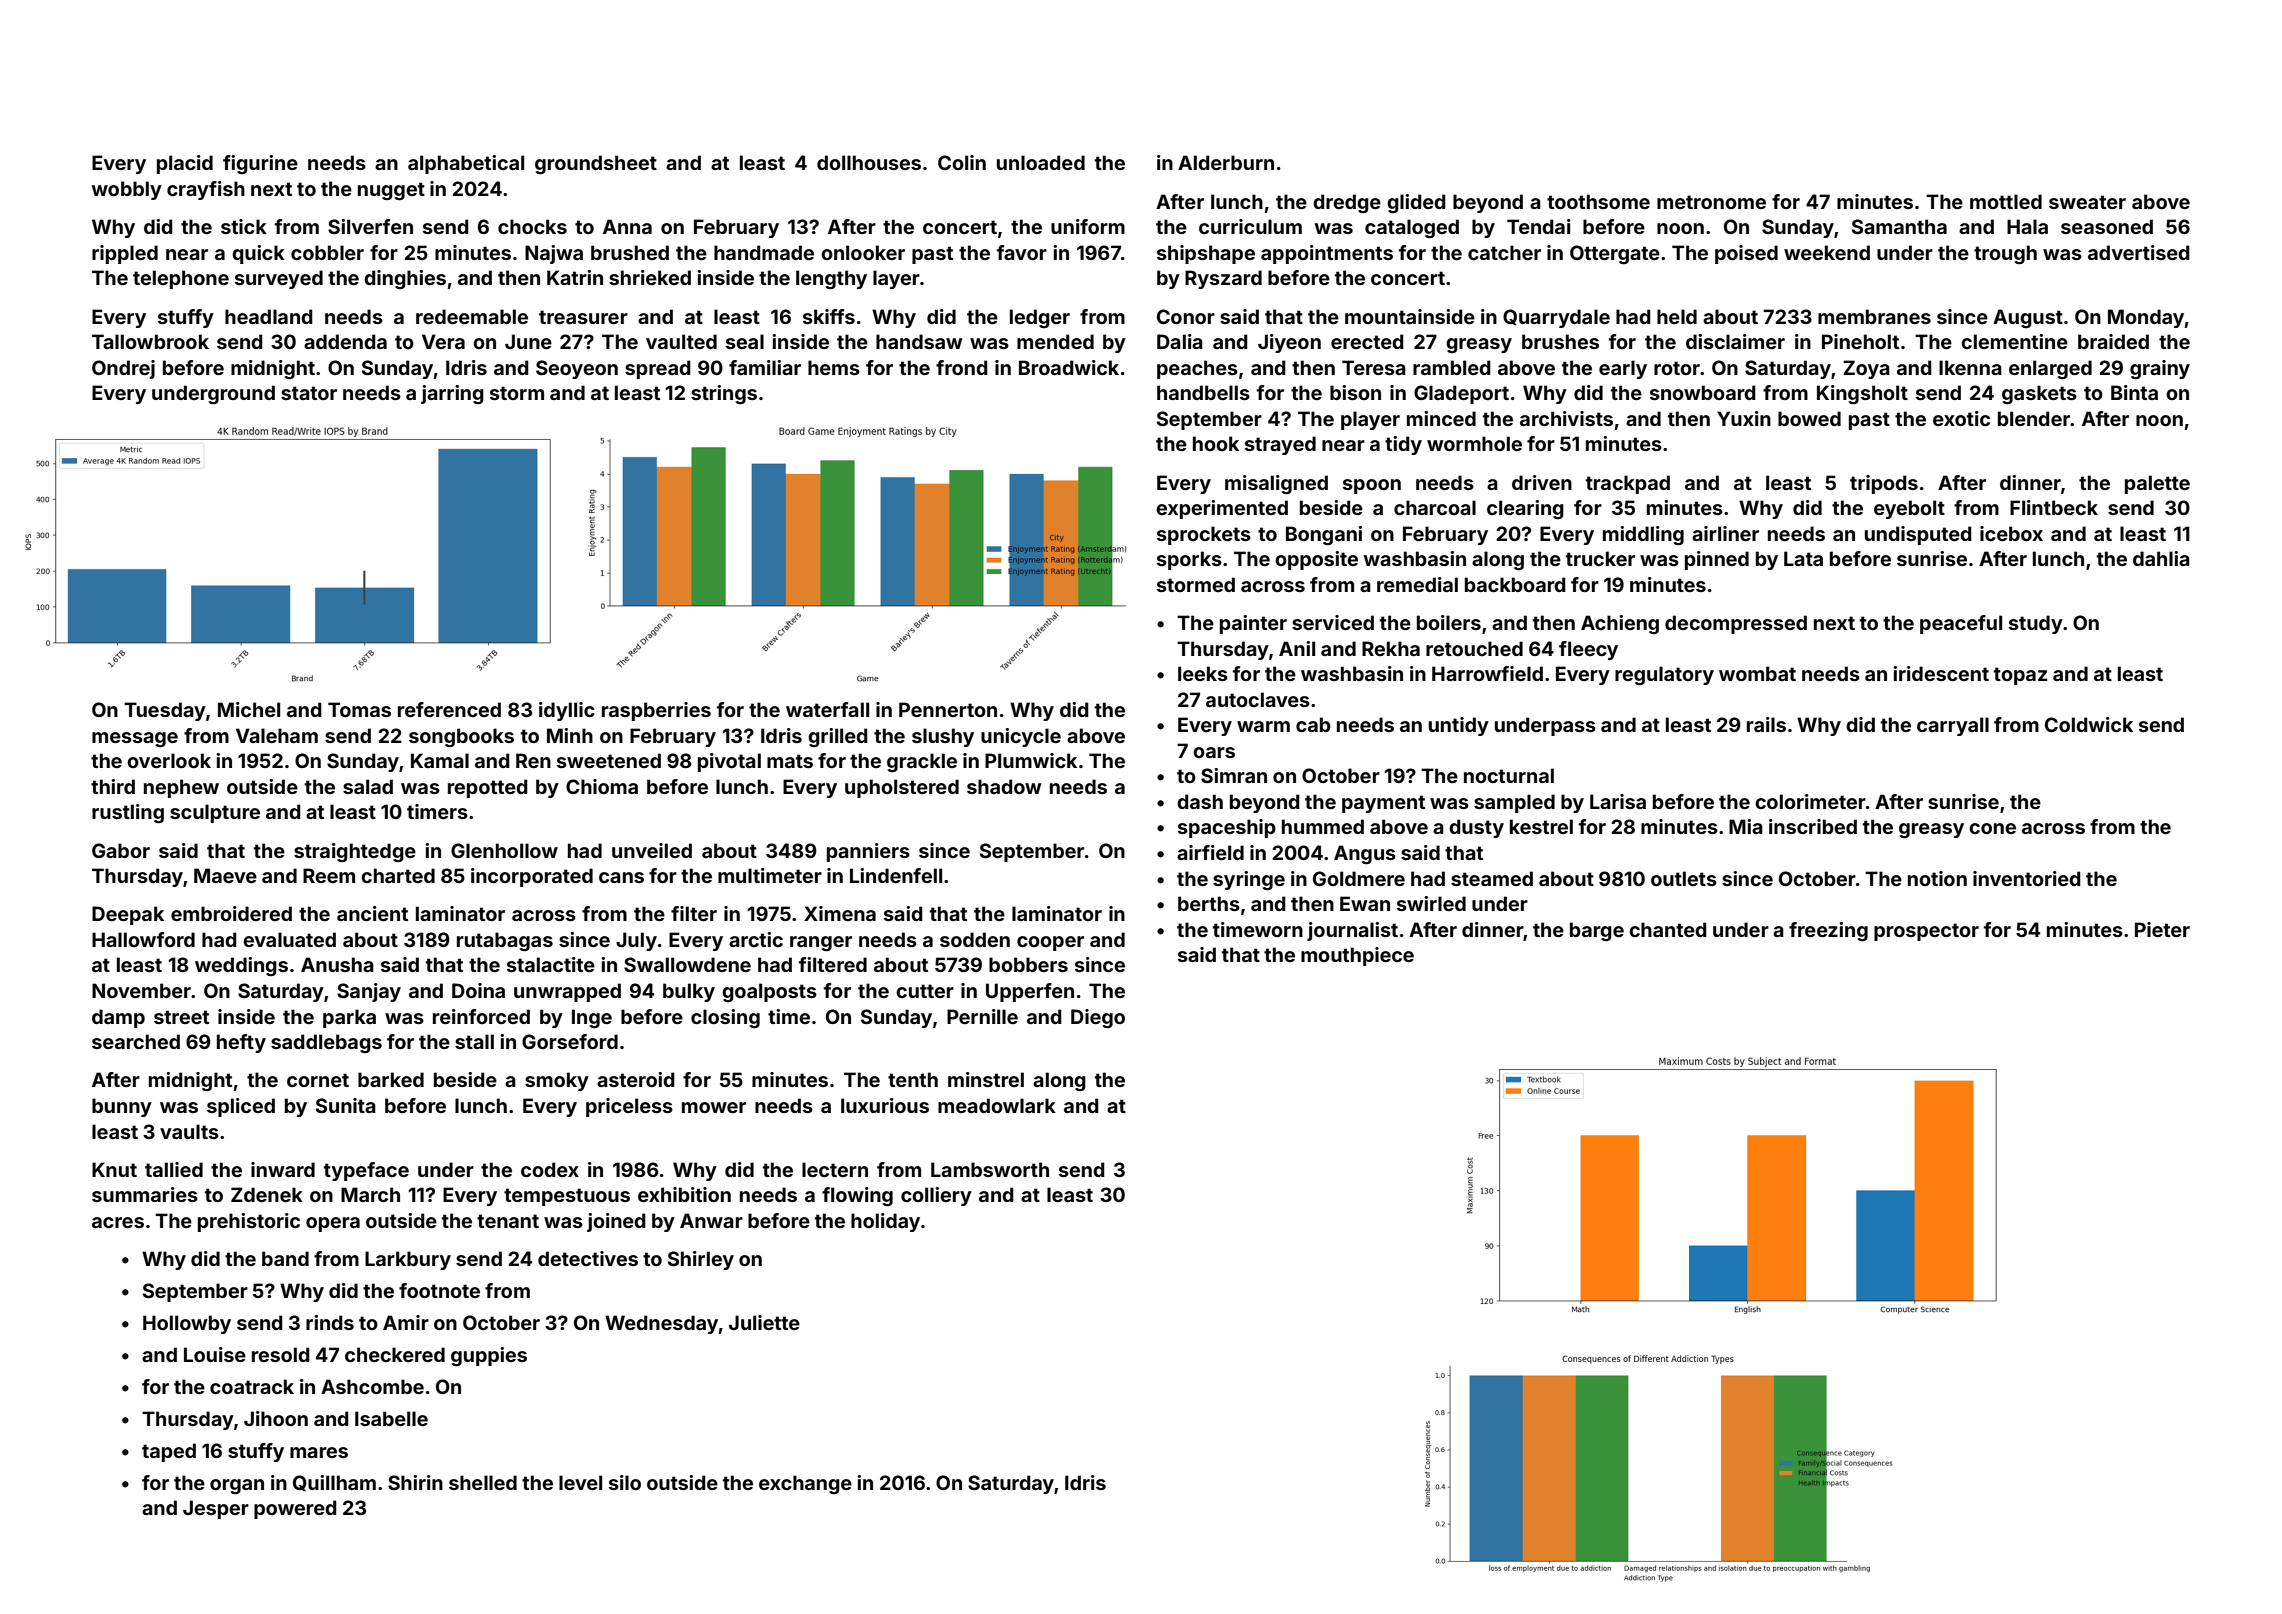 The width and height of the page is (2282, 1614). Describe the element at coordinates (346, 1105) in the page. I see `Sunita` at that location.
